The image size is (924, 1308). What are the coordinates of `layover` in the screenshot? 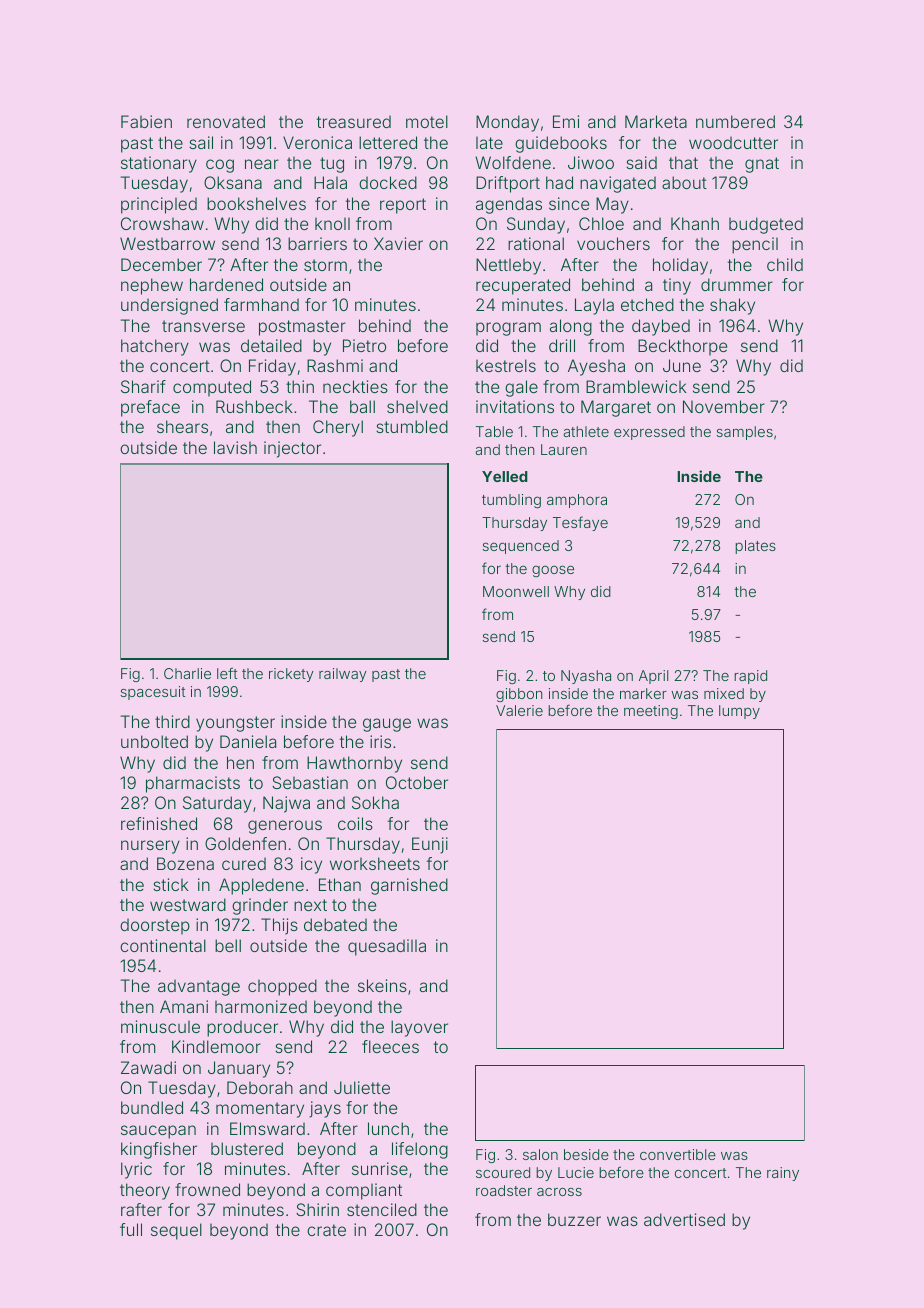 It's located at (419, 1028).
